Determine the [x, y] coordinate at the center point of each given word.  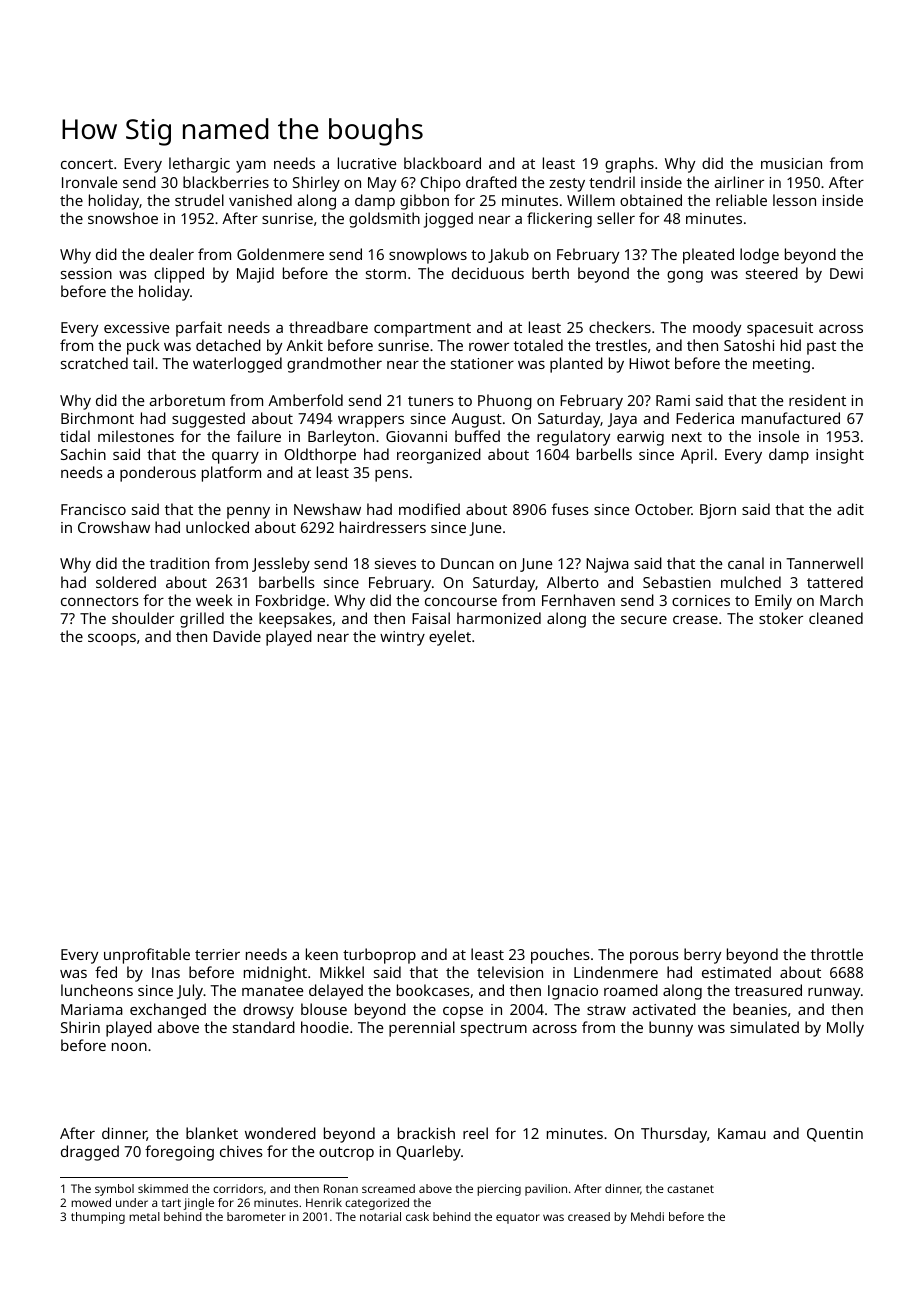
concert [87, 164]
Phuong [505, 402]
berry [702, 956]
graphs [629, 165]
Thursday [674, 1135]
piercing [499, 1190]
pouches [560, 956]
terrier [217, 954]
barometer [256, 1216]
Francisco [93, 509]
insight [840, 456]
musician [791, 163]
